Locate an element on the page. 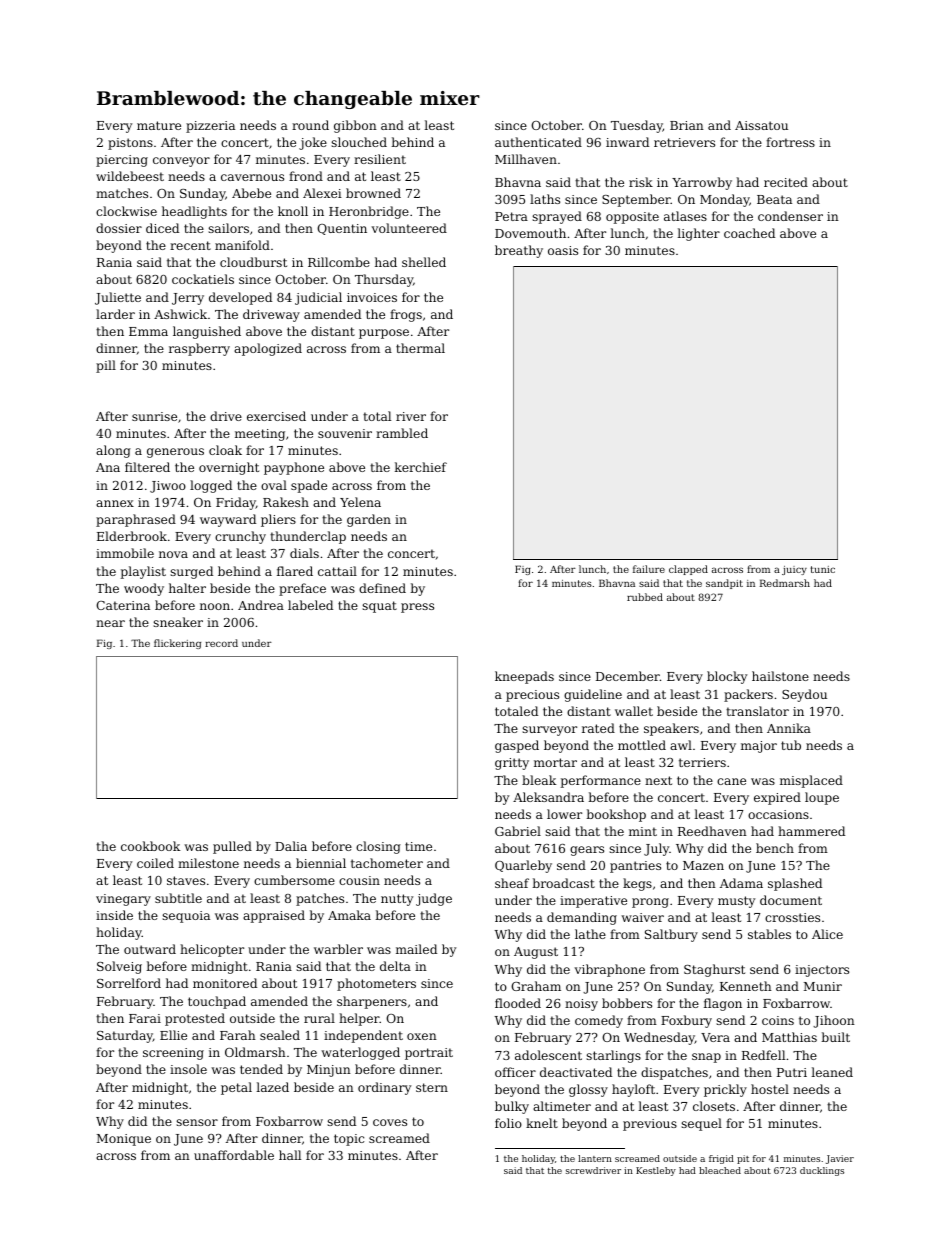  languished is located at coordinates (207, 332).
